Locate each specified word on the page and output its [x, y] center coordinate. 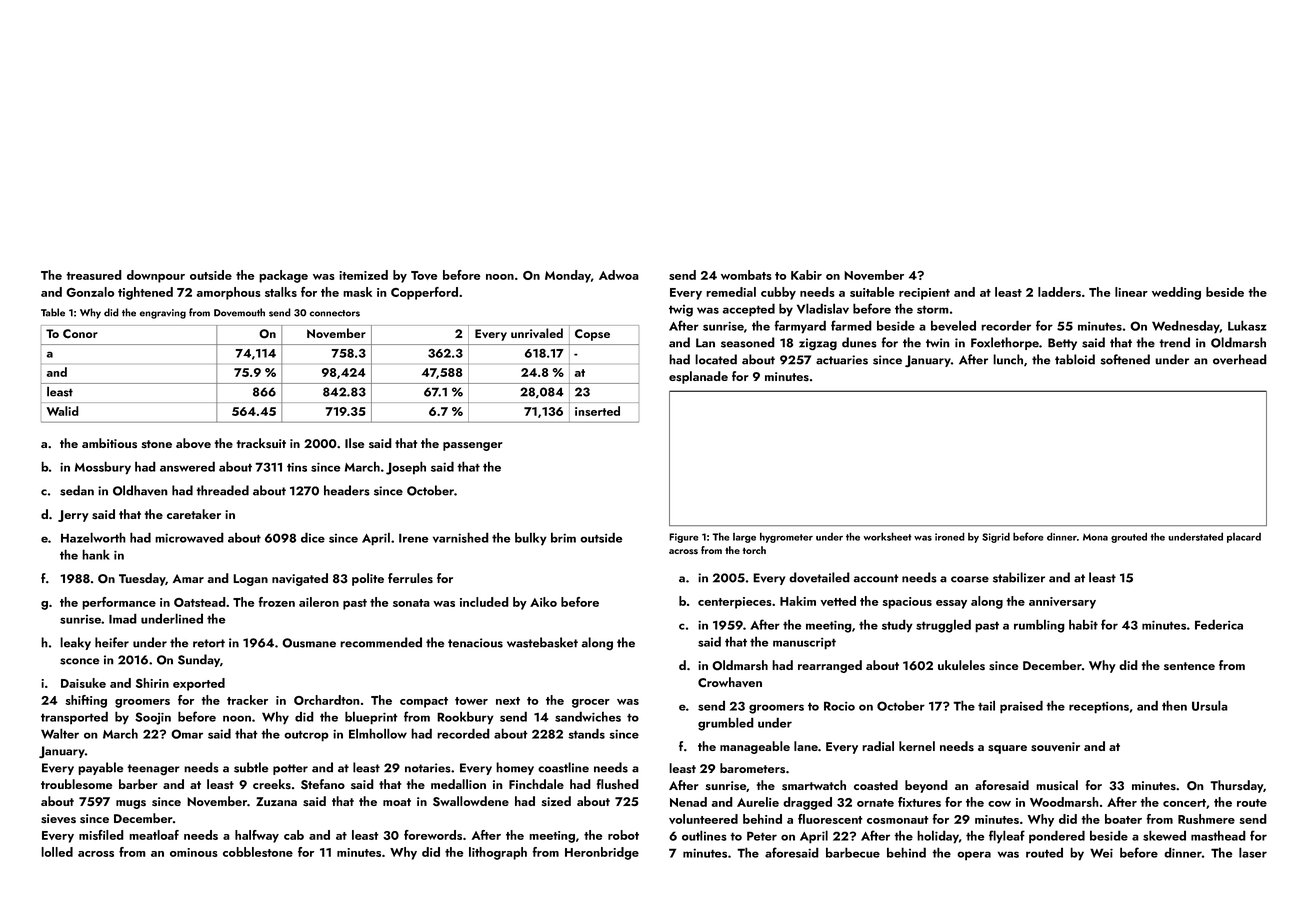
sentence [1189, 666]
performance [119, 603]
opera [974, 856]
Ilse [354, 443]
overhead [1240, 359]
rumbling [1039, 626]
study [897, 625]
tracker [247, 700]
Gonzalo [90, 292]
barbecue [853, 852]
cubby [778, 293]
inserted [597, 411]
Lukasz [1247, 325]
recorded [463, 733]
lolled [57, 852]
